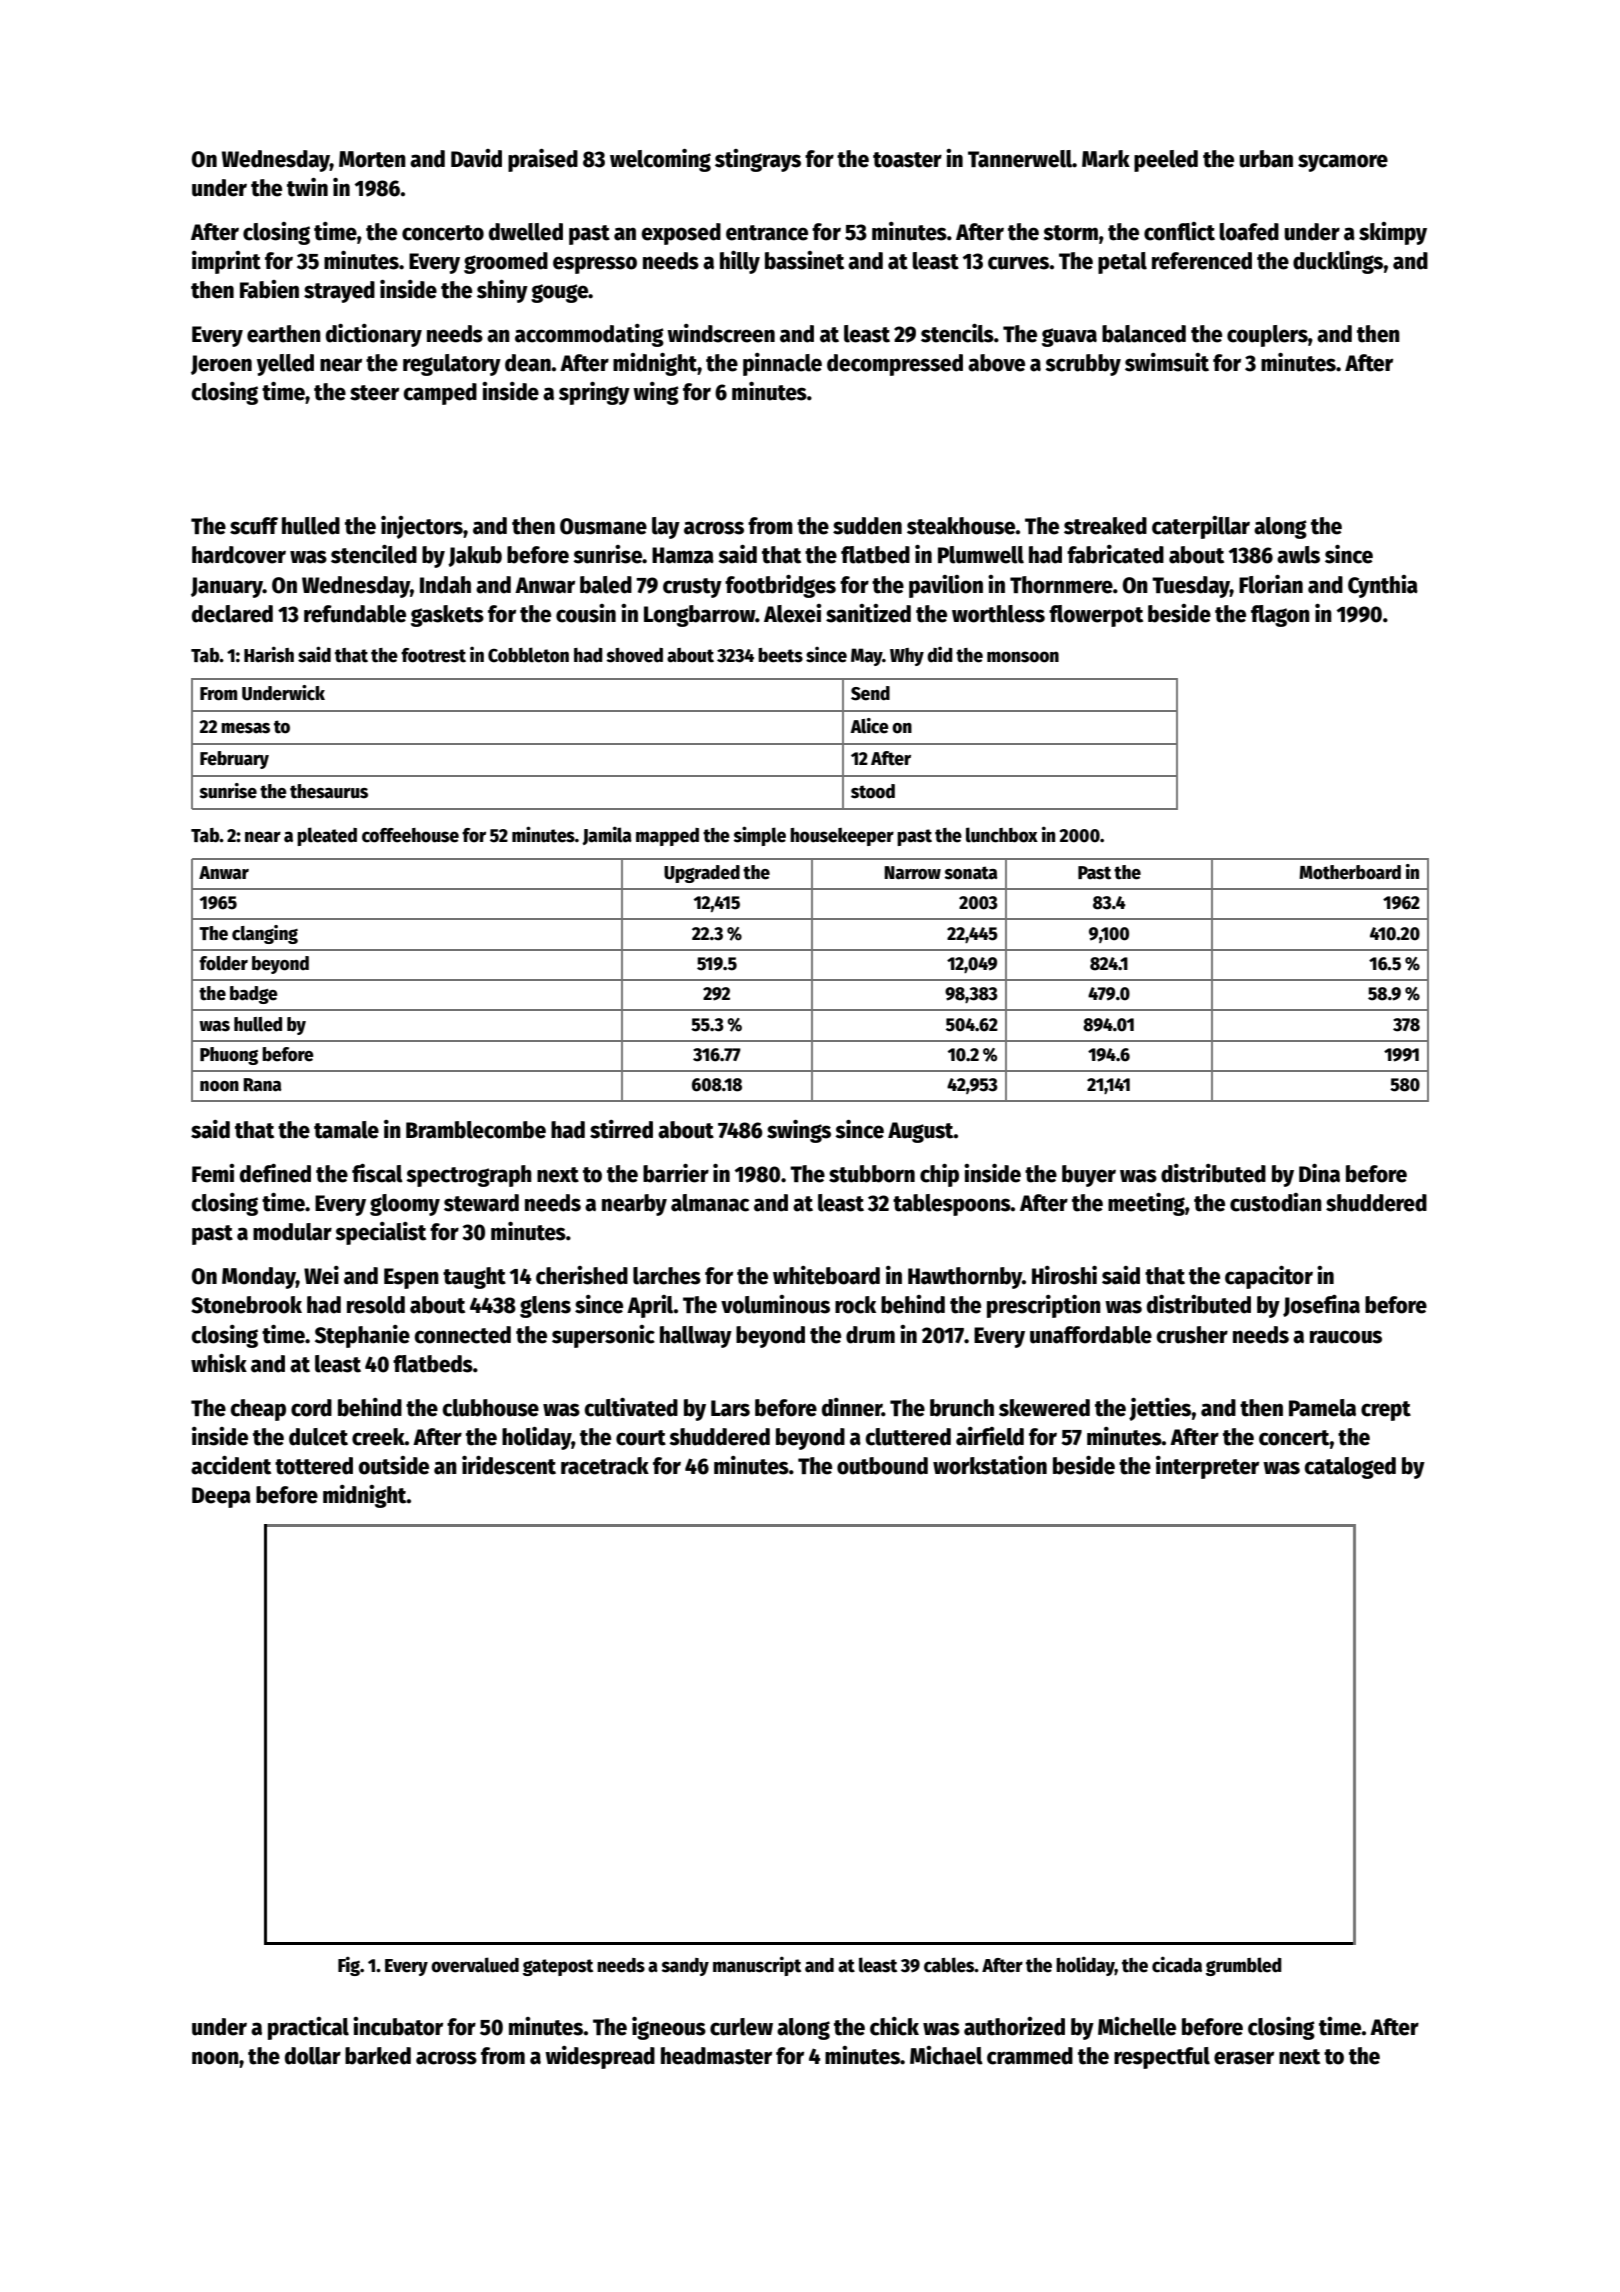  Describe the element at coordinates (307, 187) in the screenshot. I see `twin` at that location.
